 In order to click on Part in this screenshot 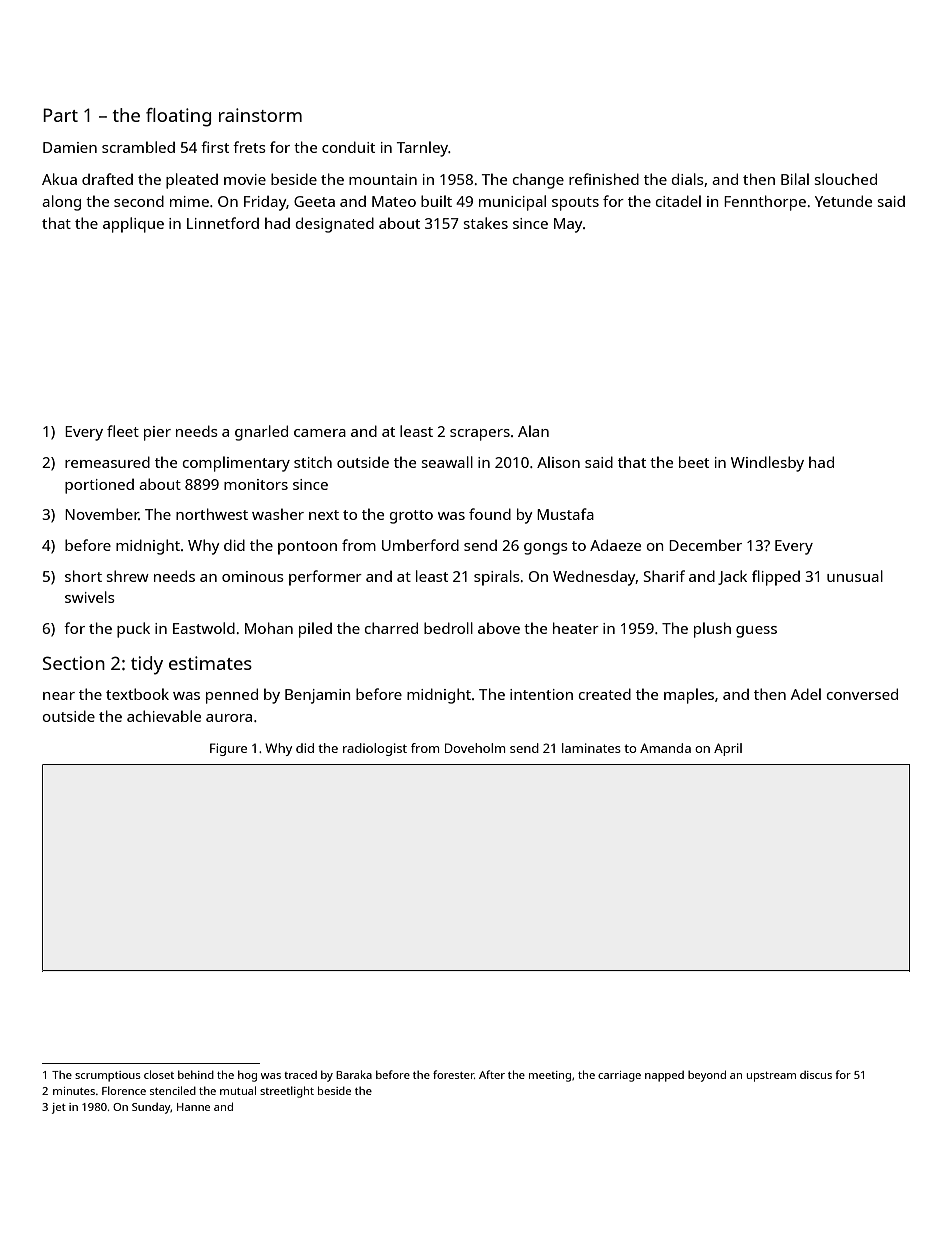, I will do `click(60, 115)`.
